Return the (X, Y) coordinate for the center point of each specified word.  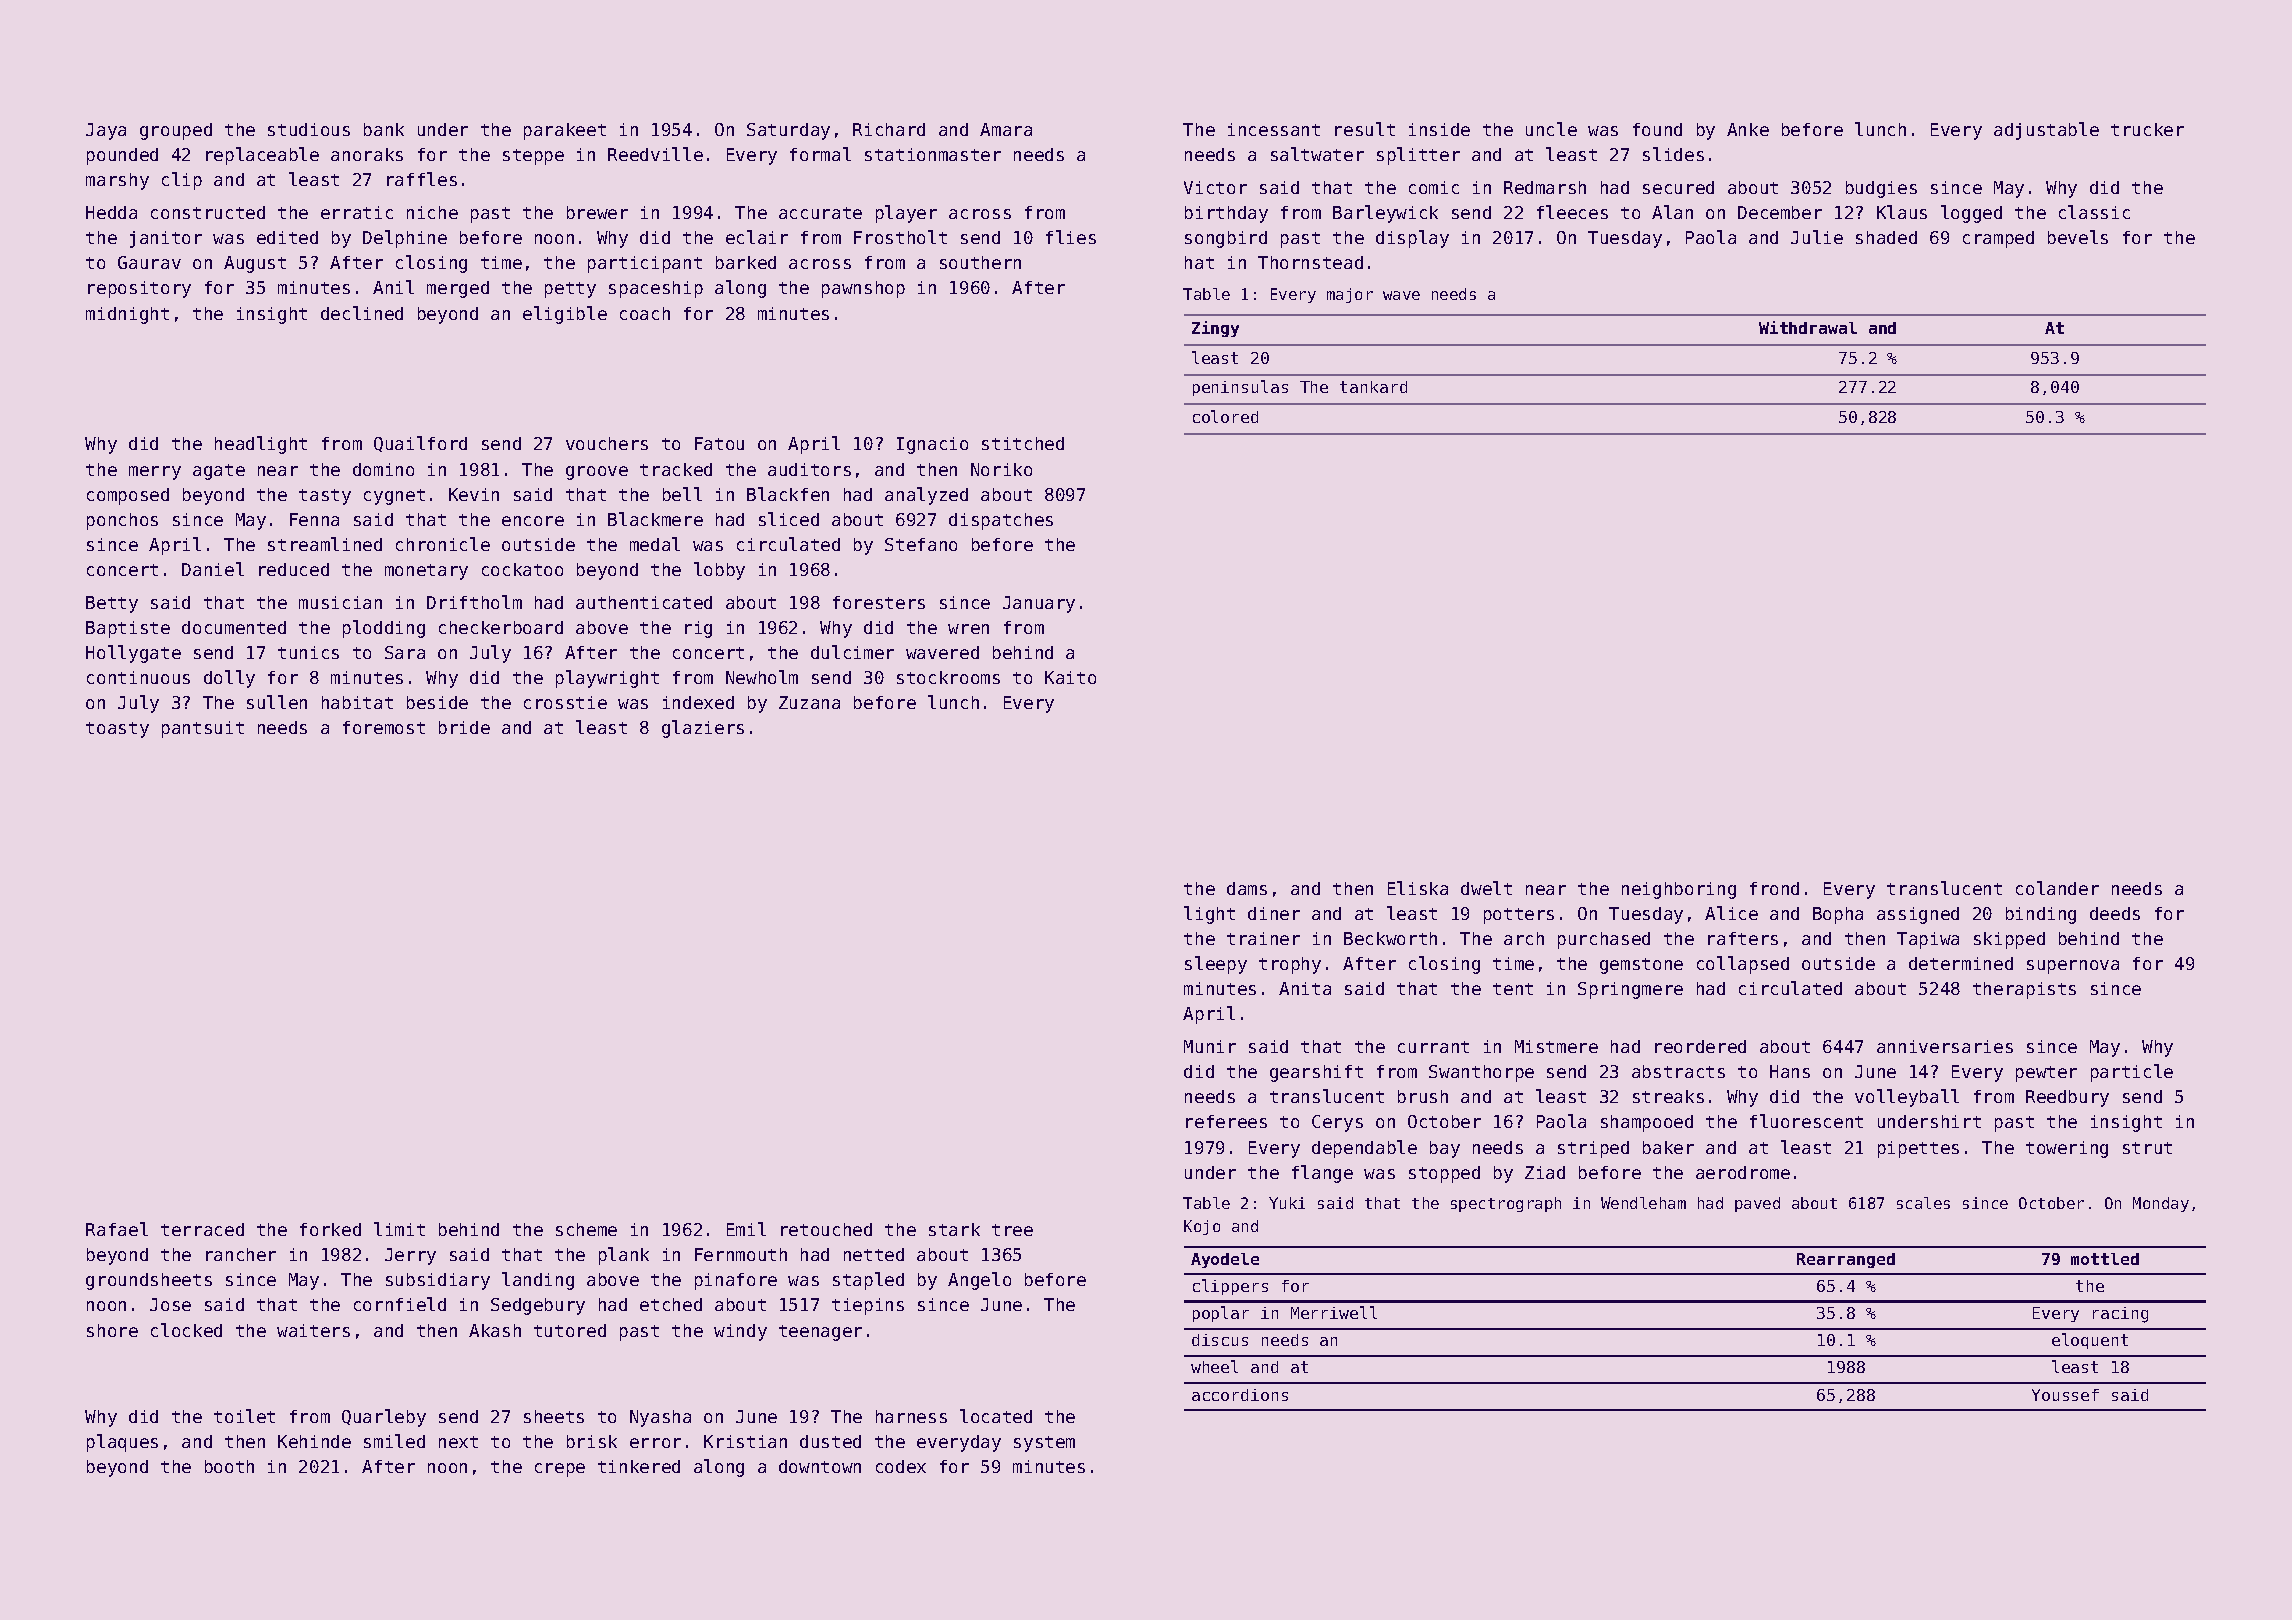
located (996, 1416)
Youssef (2065, 1395)
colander (2057, 888)
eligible (565, 315)
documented (234, 627)
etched (671, 1304)
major (1350, 295)
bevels (2078, 237)
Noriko (1001, 469)
